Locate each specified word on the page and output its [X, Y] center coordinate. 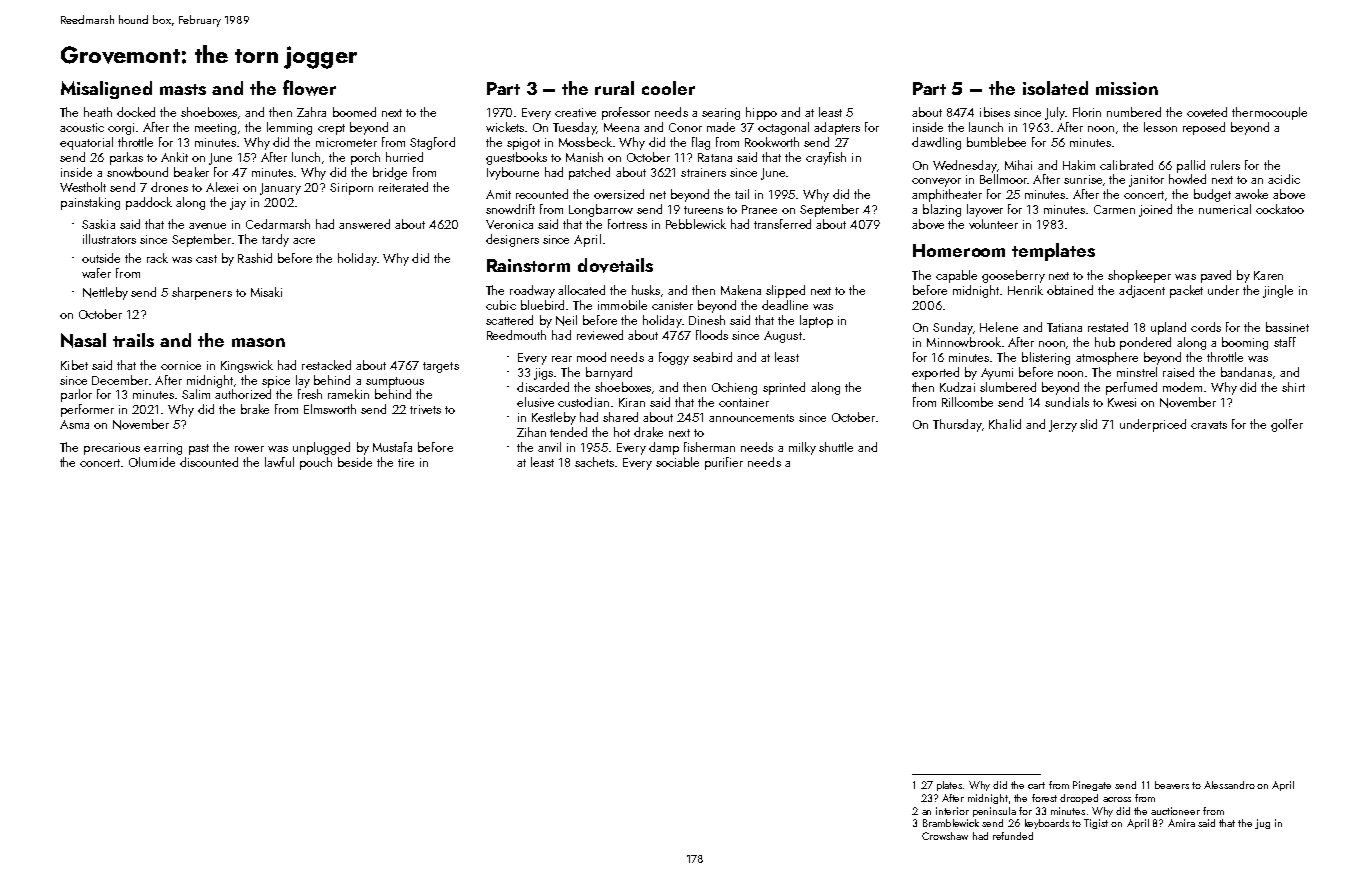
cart [1036, 785]
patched [589, 173]
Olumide [152, 462]
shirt [1293, 387]
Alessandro [1229, 785]
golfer [1287, 425]
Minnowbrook [964, 342]
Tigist [1096, 824]
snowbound [137, 172]
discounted [209, 462]
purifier [724, 463]
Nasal [83, 340]
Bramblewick [951, 823]
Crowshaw [945, 836]
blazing [942, 210]
